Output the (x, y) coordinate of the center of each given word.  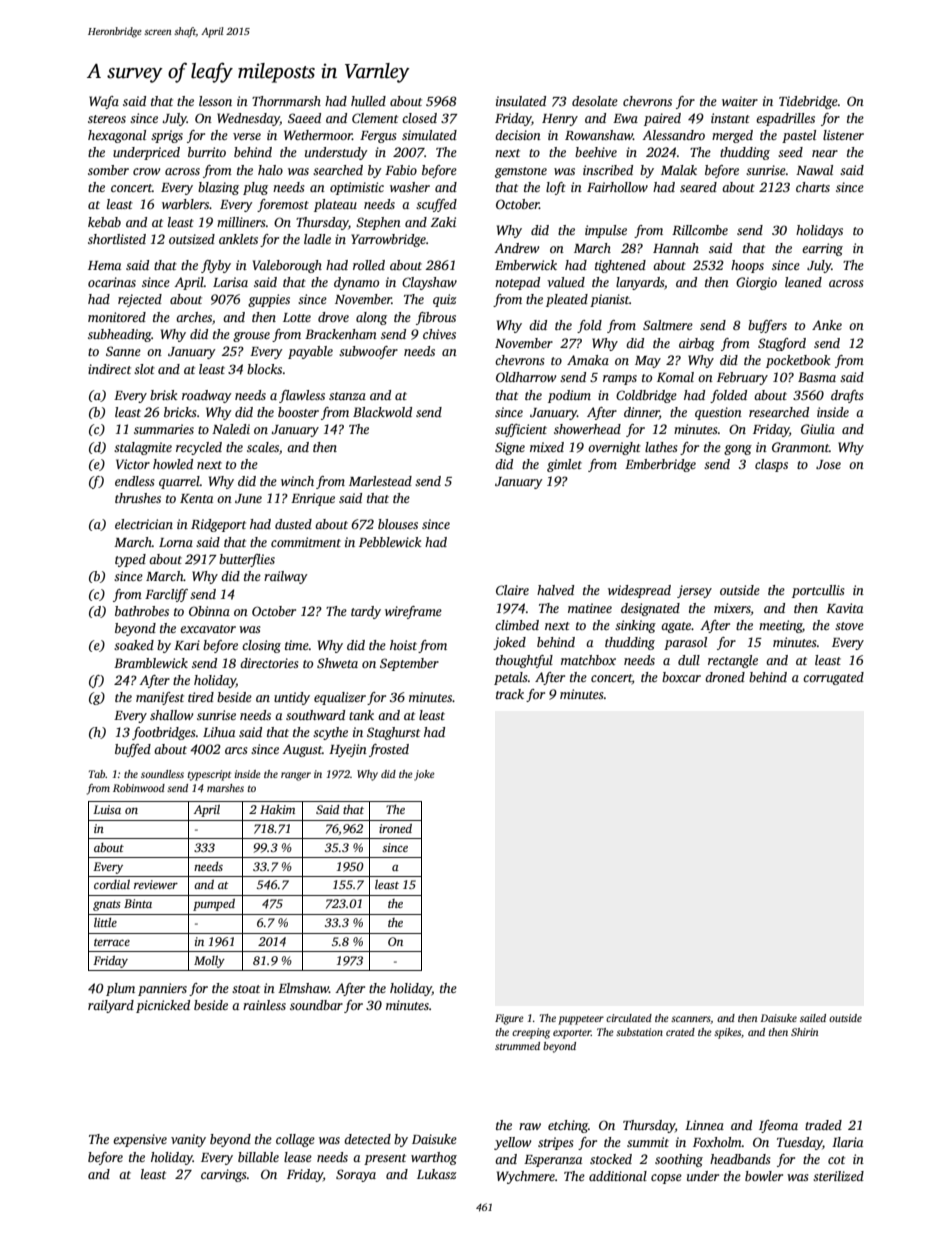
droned (725, 677)
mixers (732, 608)
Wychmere (526, 1177)
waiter (740, 101)
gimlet (564, 465)
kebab (104, 222)
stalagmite (143, 448)
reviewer (156, 884)
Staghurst (393, 733)
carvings (224, 1175)
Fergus (378, 137)
